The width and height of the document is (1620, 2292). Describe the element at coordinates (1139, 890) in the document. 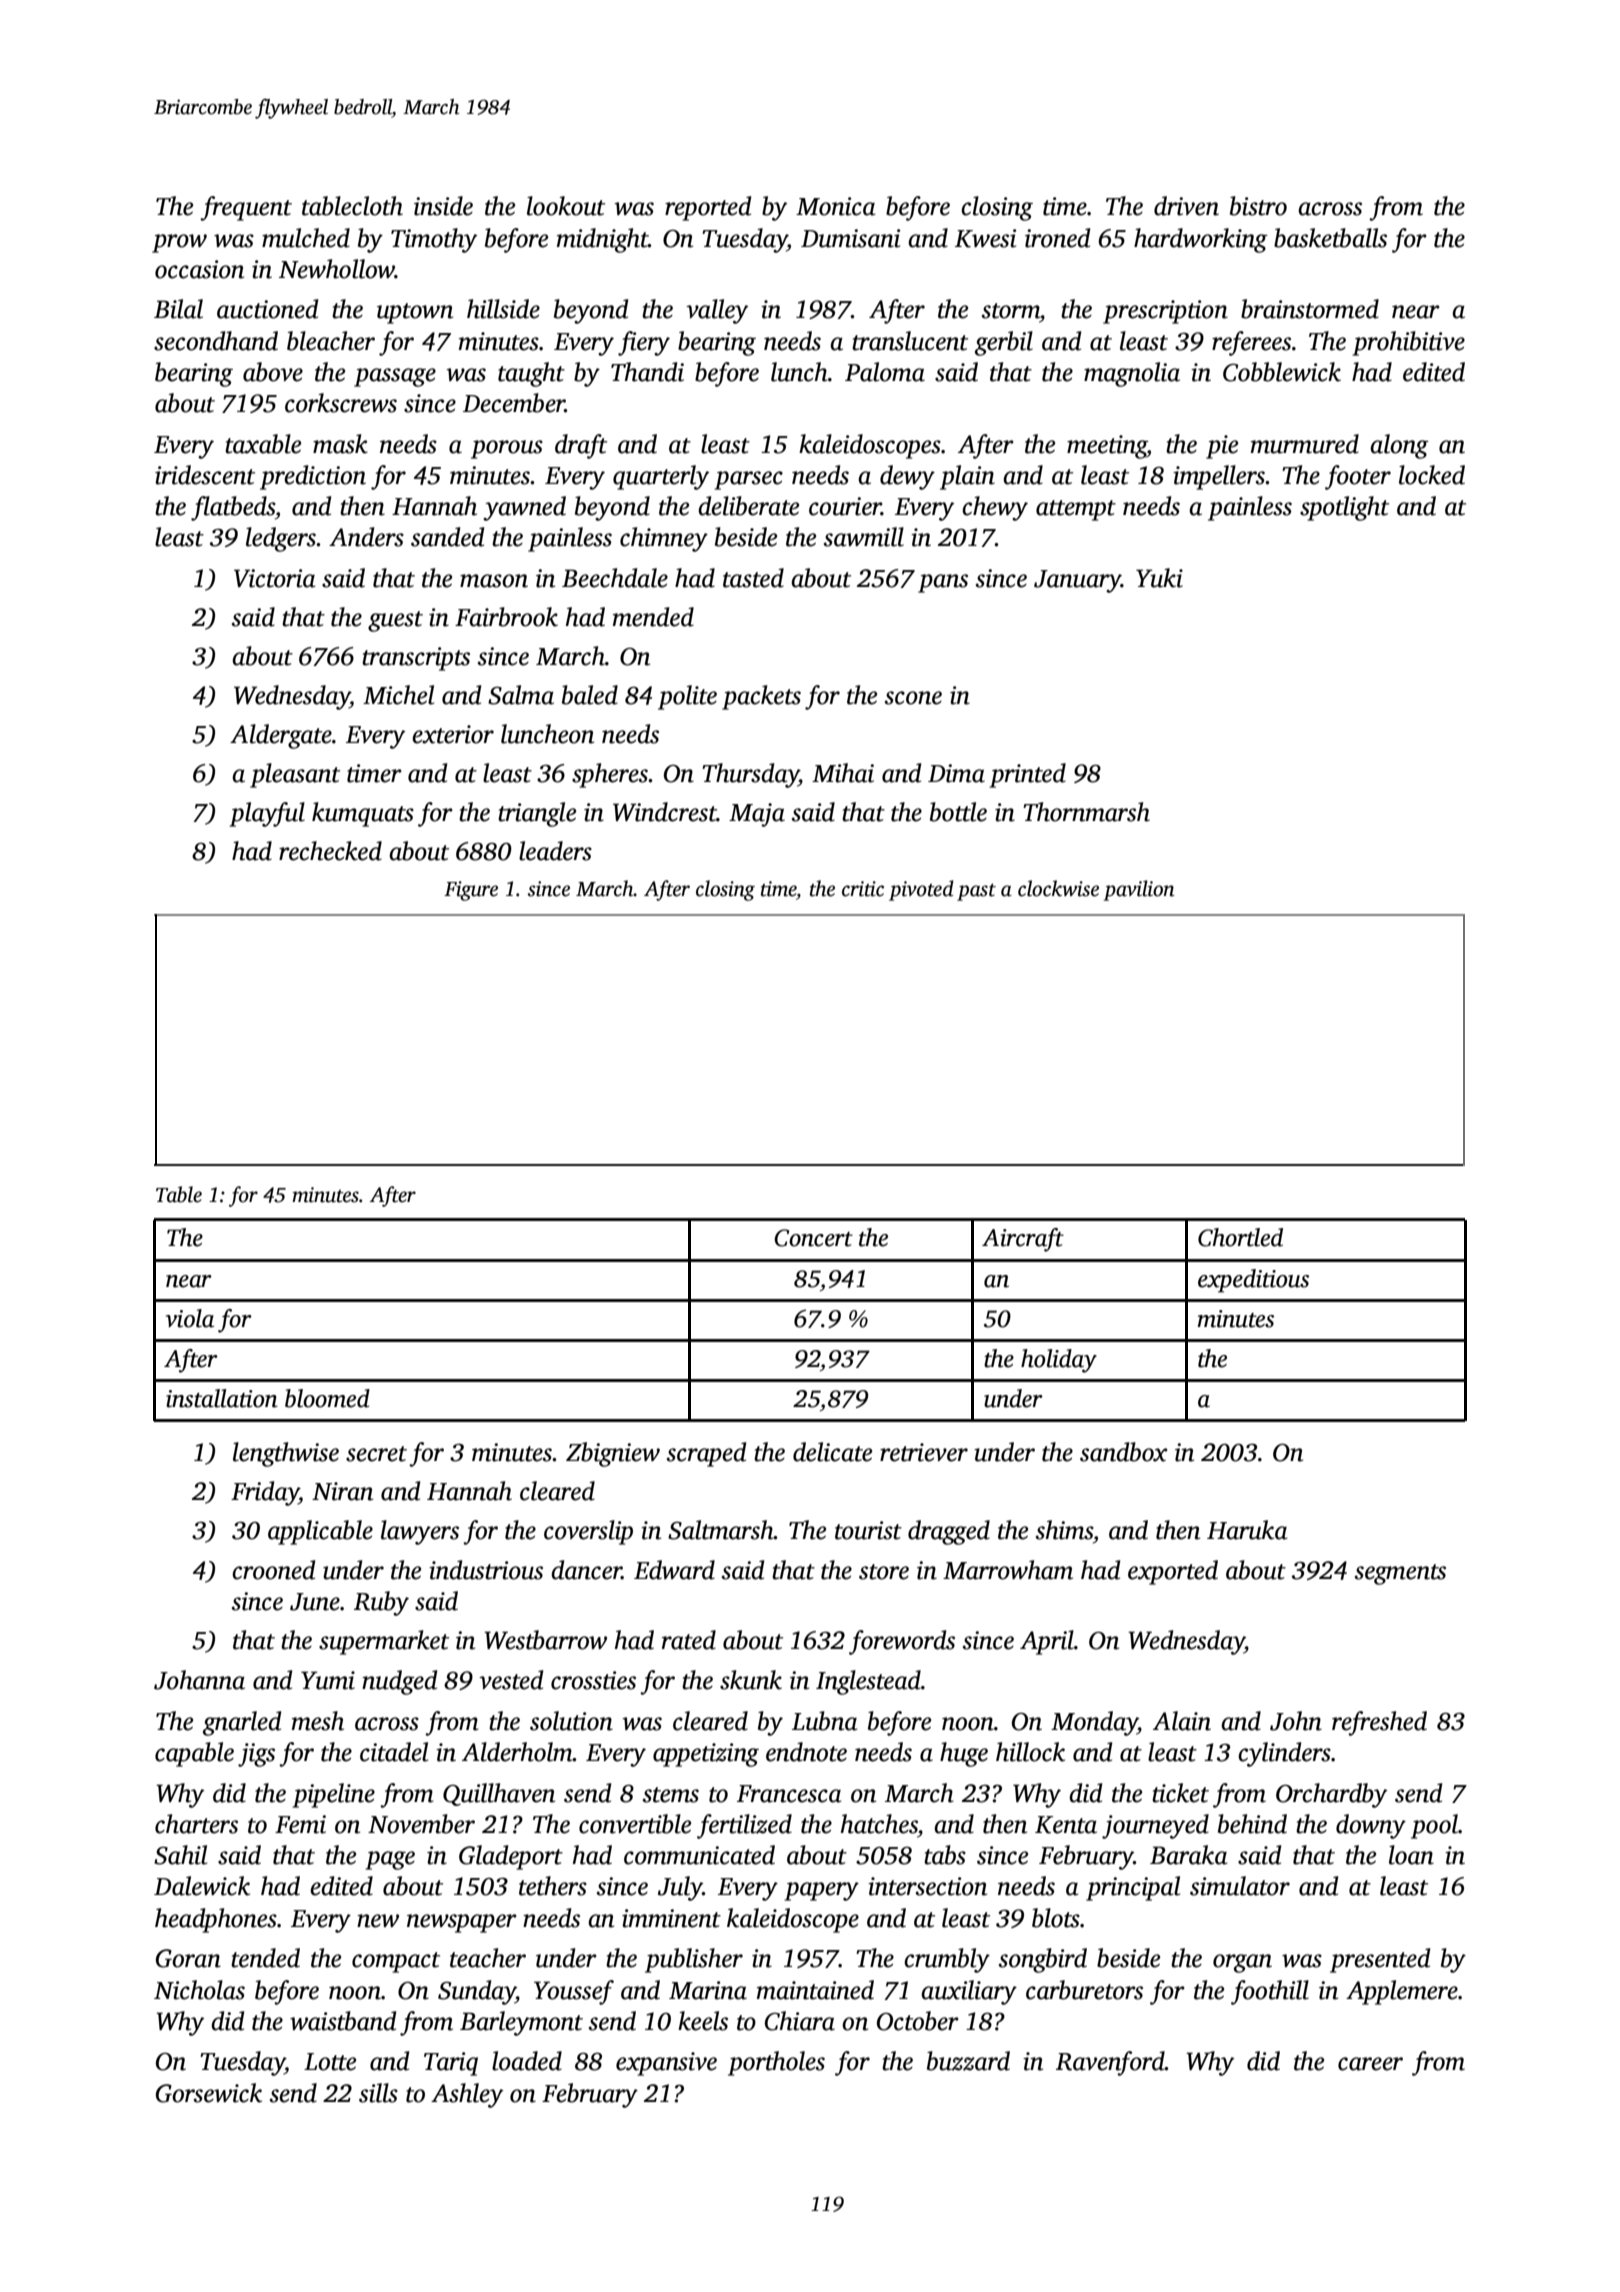

I see `pavilion` at that location.
